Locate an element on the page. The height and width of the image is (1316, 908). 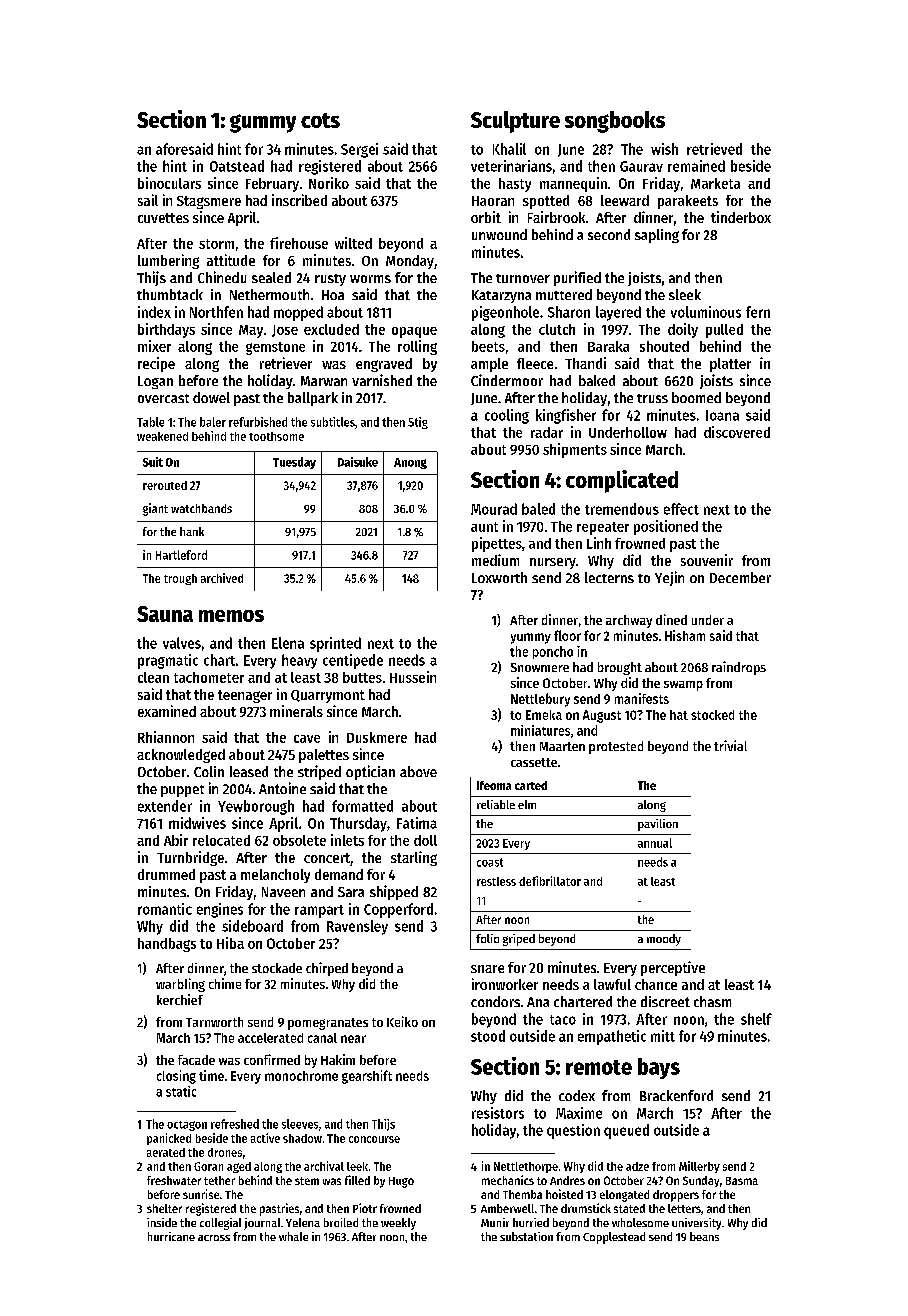
cots is located at coordinates (320, 120).
